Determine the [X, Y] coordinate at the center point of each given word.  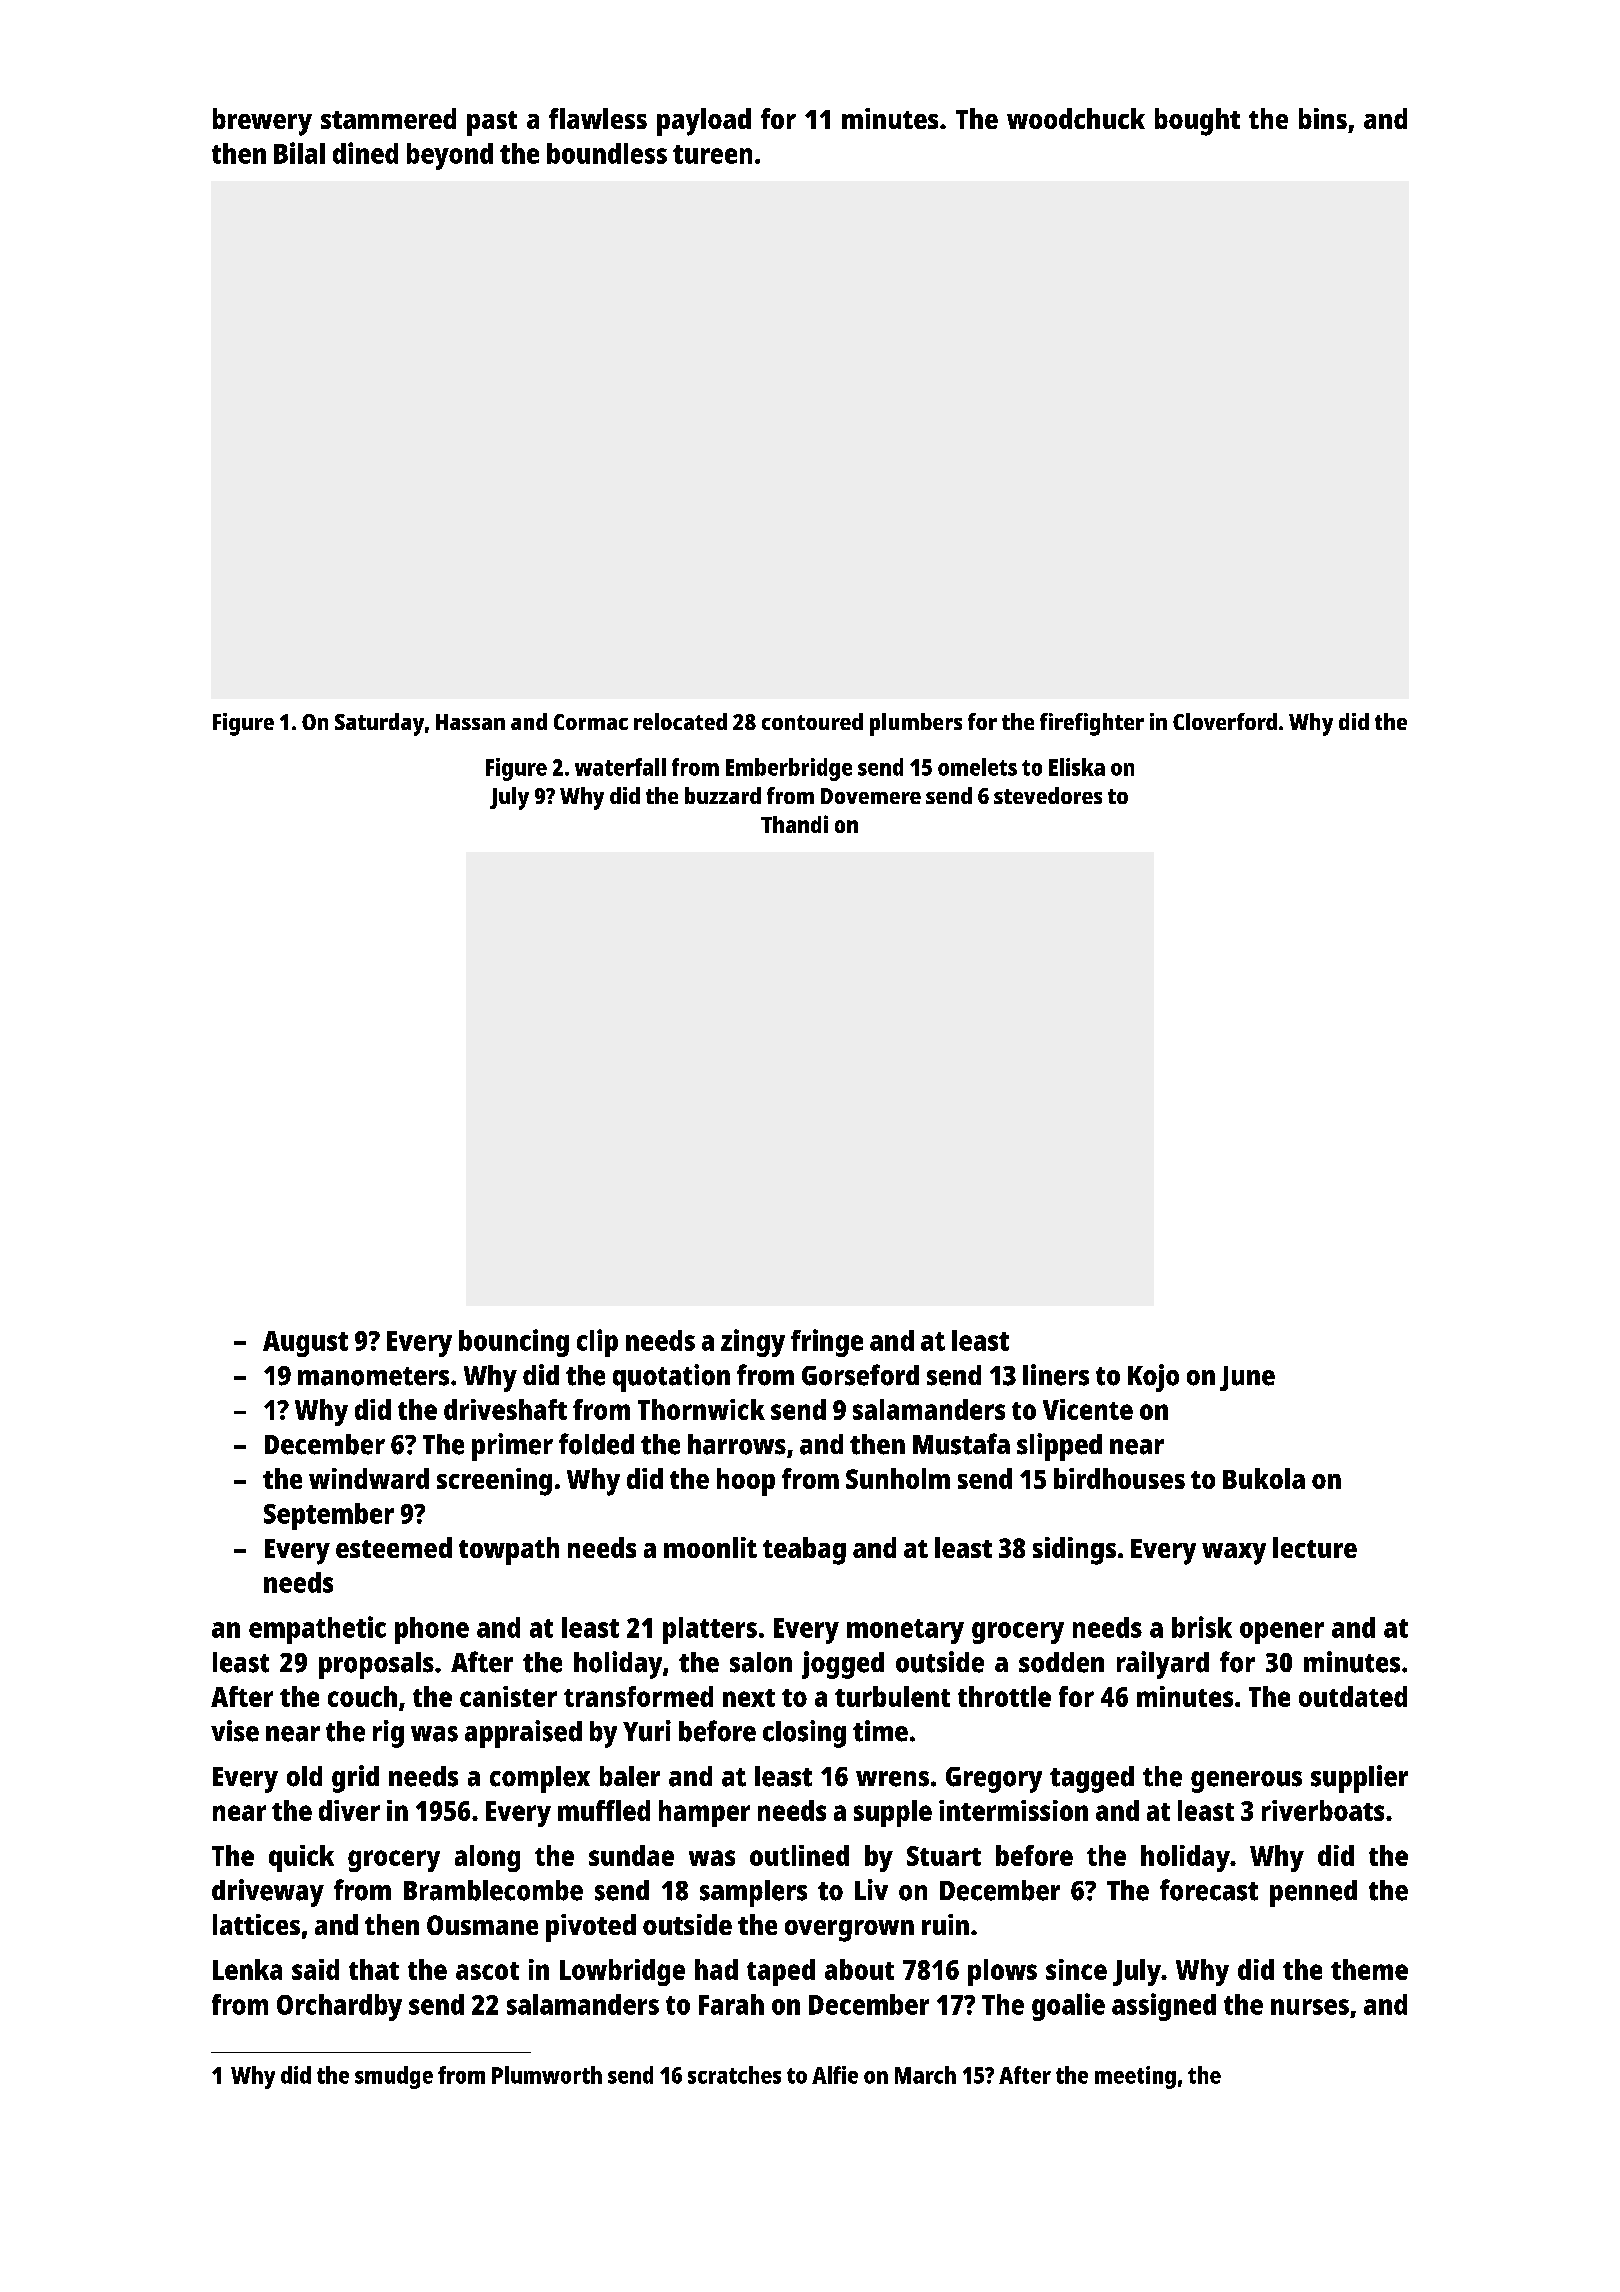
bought [1197, 122]
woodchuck [1076, 118]
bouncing [514, 1343]
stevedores [1048, 795]
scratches [734, 2075]
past [492, 123]
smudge [394, 2077]
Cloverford [1225, 721]
